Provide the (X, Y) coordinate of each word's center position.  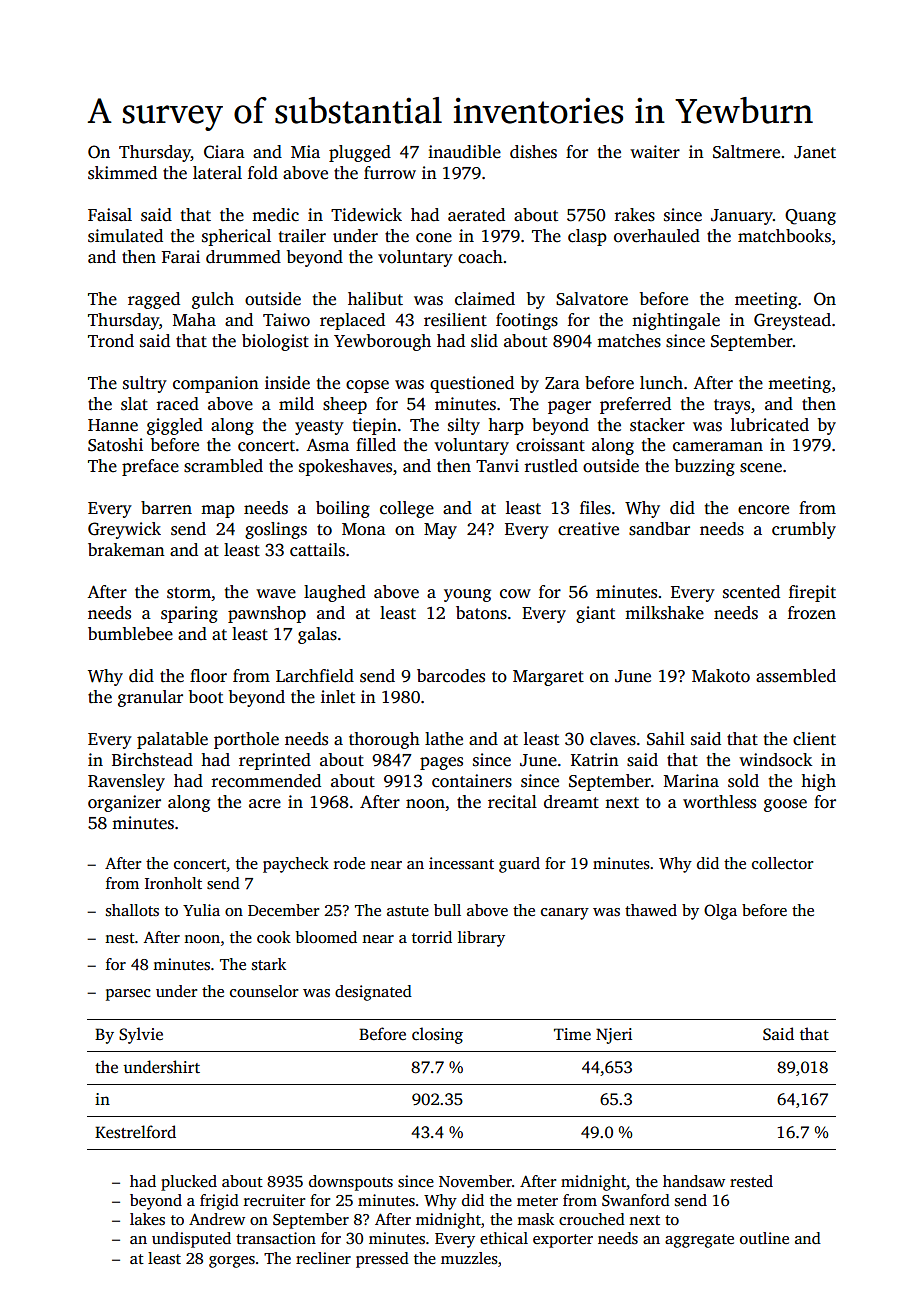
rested (751, 1181)
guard (519, 865)
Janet (815, 152)
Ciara (224, 152)
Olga (720, 912)
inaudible (464, 152)
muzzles (469, 1258)
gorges (232, 1262)
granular (150, 698)
